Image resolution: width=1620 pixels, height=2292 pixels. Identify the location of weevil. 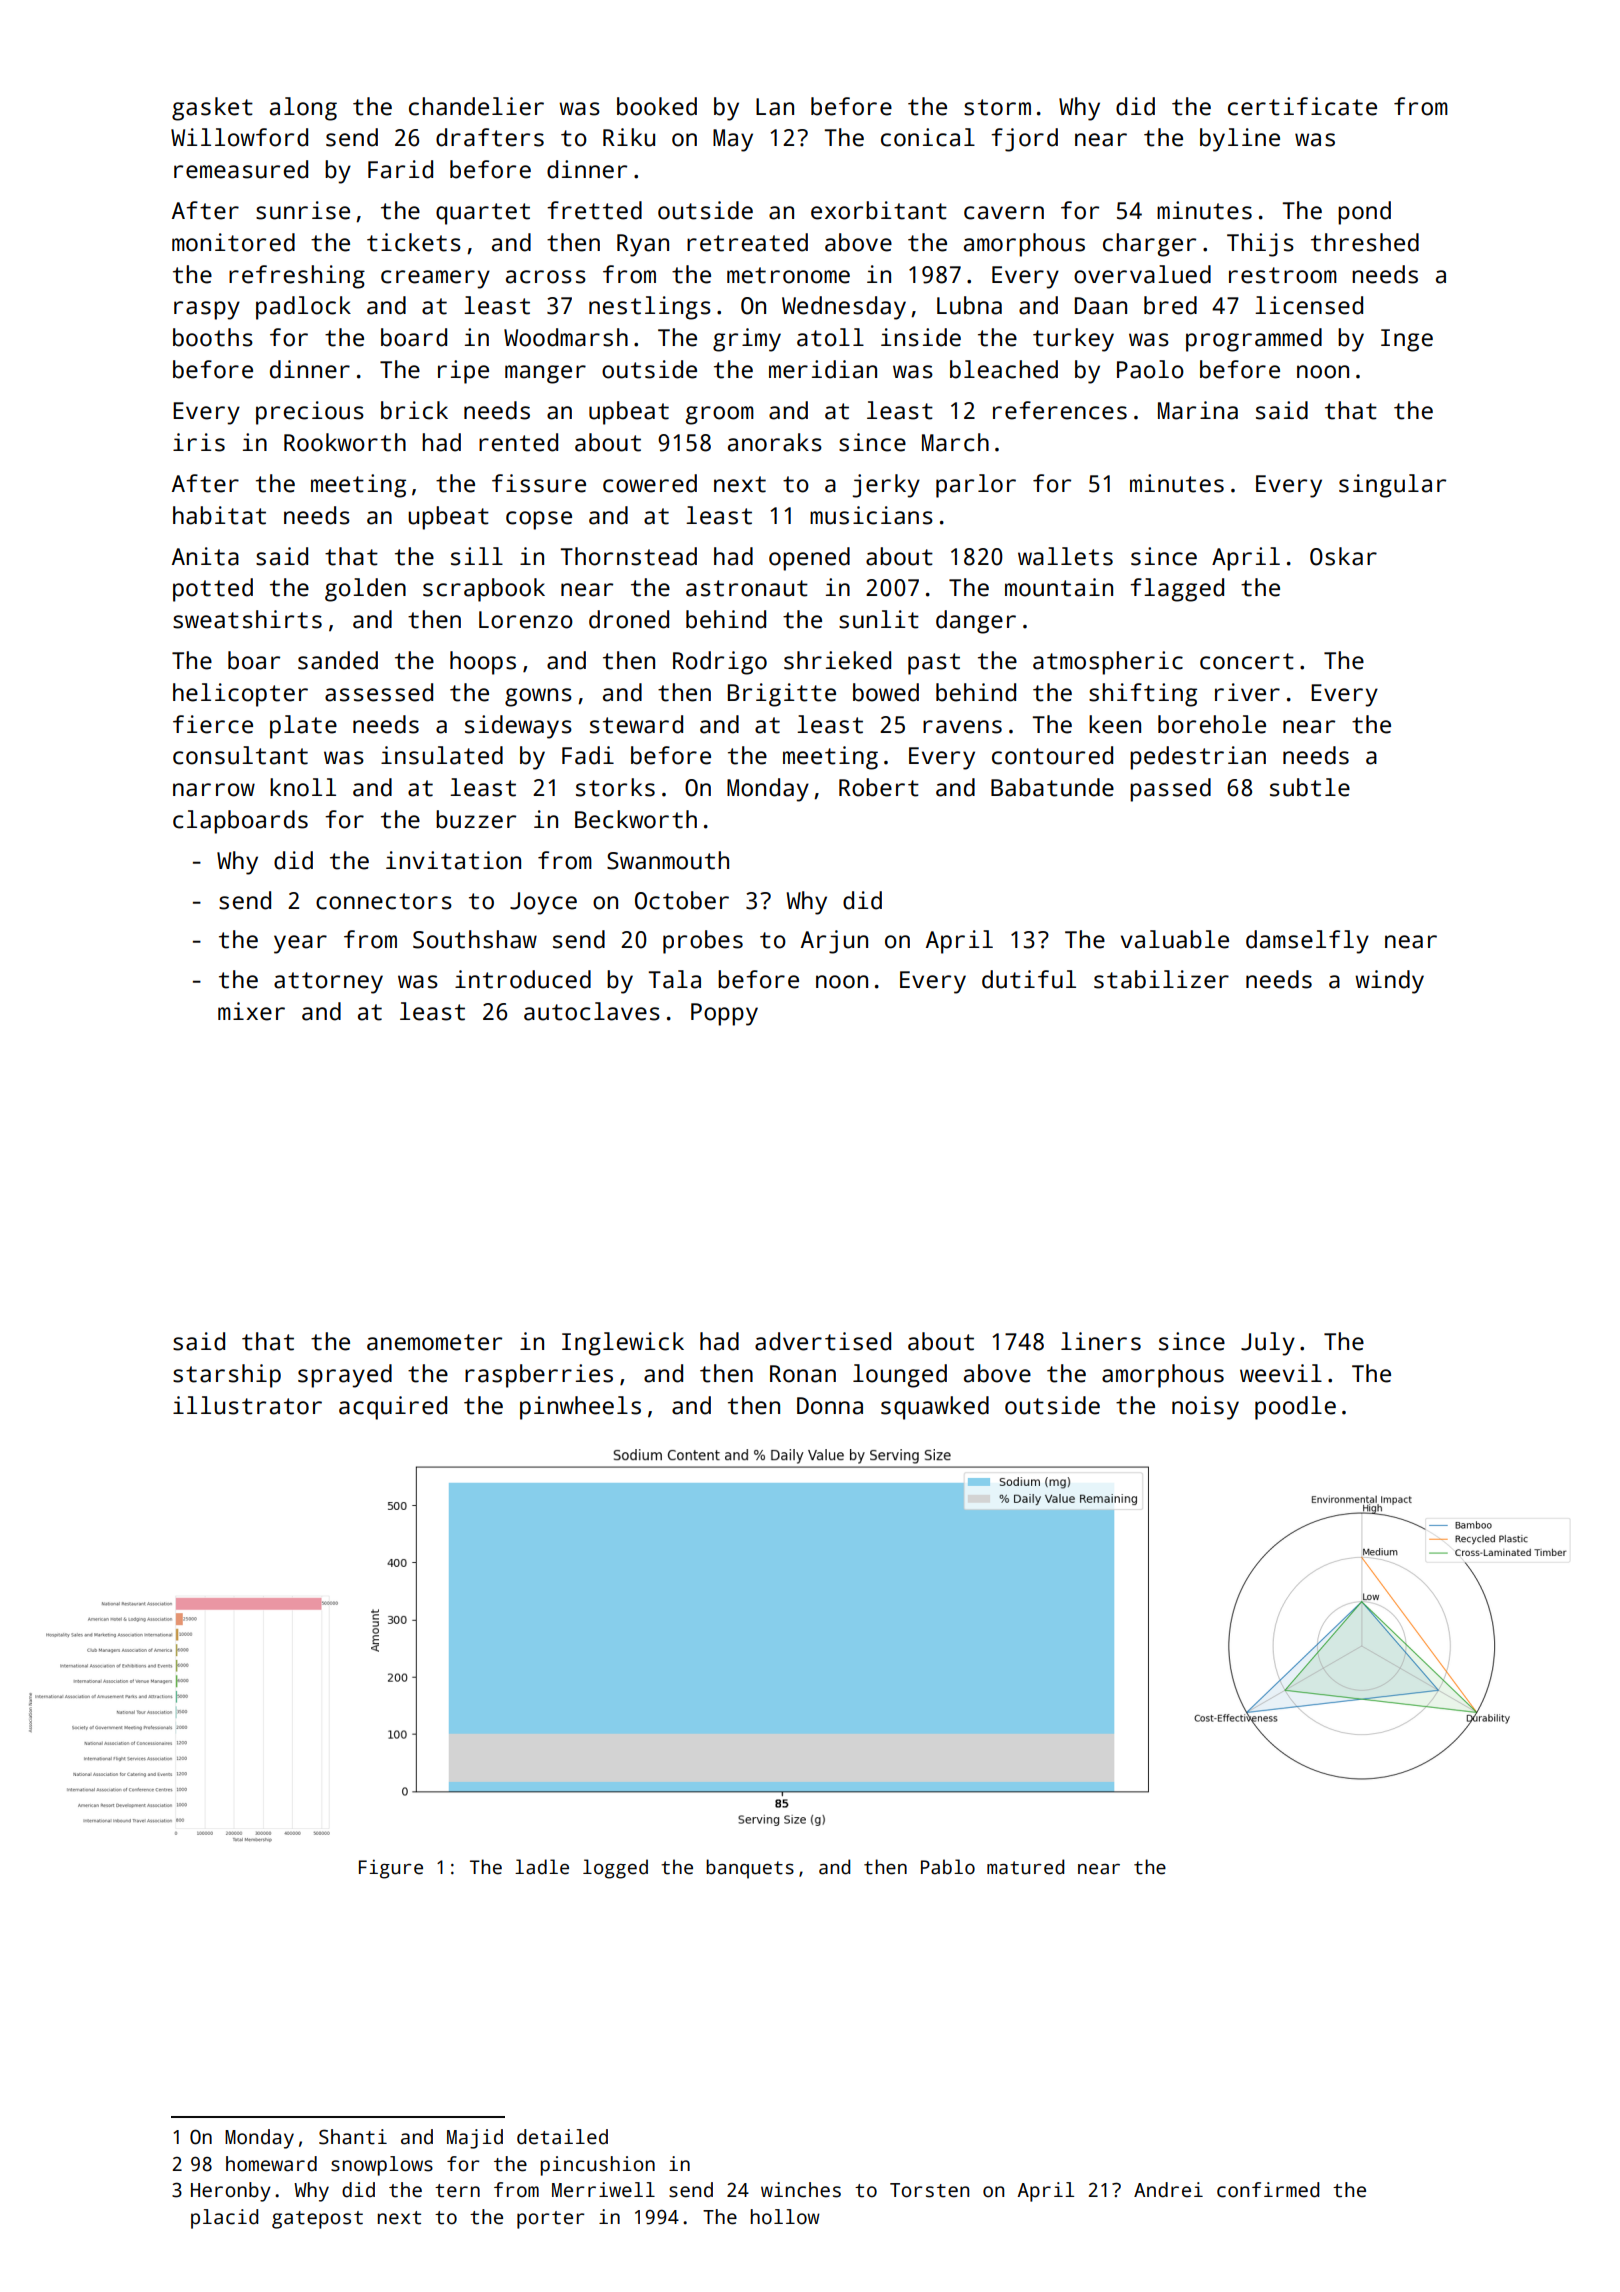
(1281, 1373).
